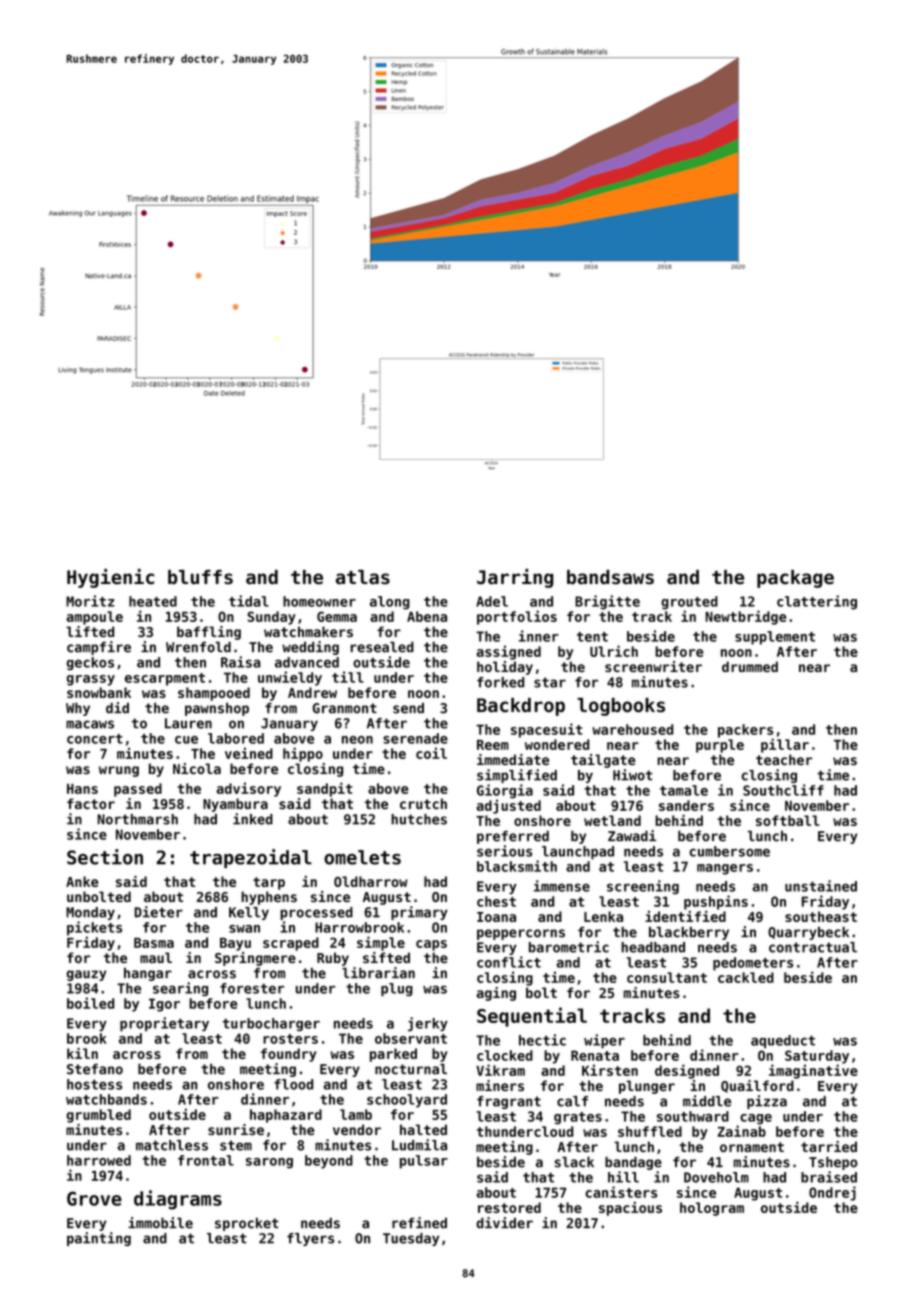 The height and width of the screenshot is (1308, 924). I want to click on Springmere, so click(255, 959).
